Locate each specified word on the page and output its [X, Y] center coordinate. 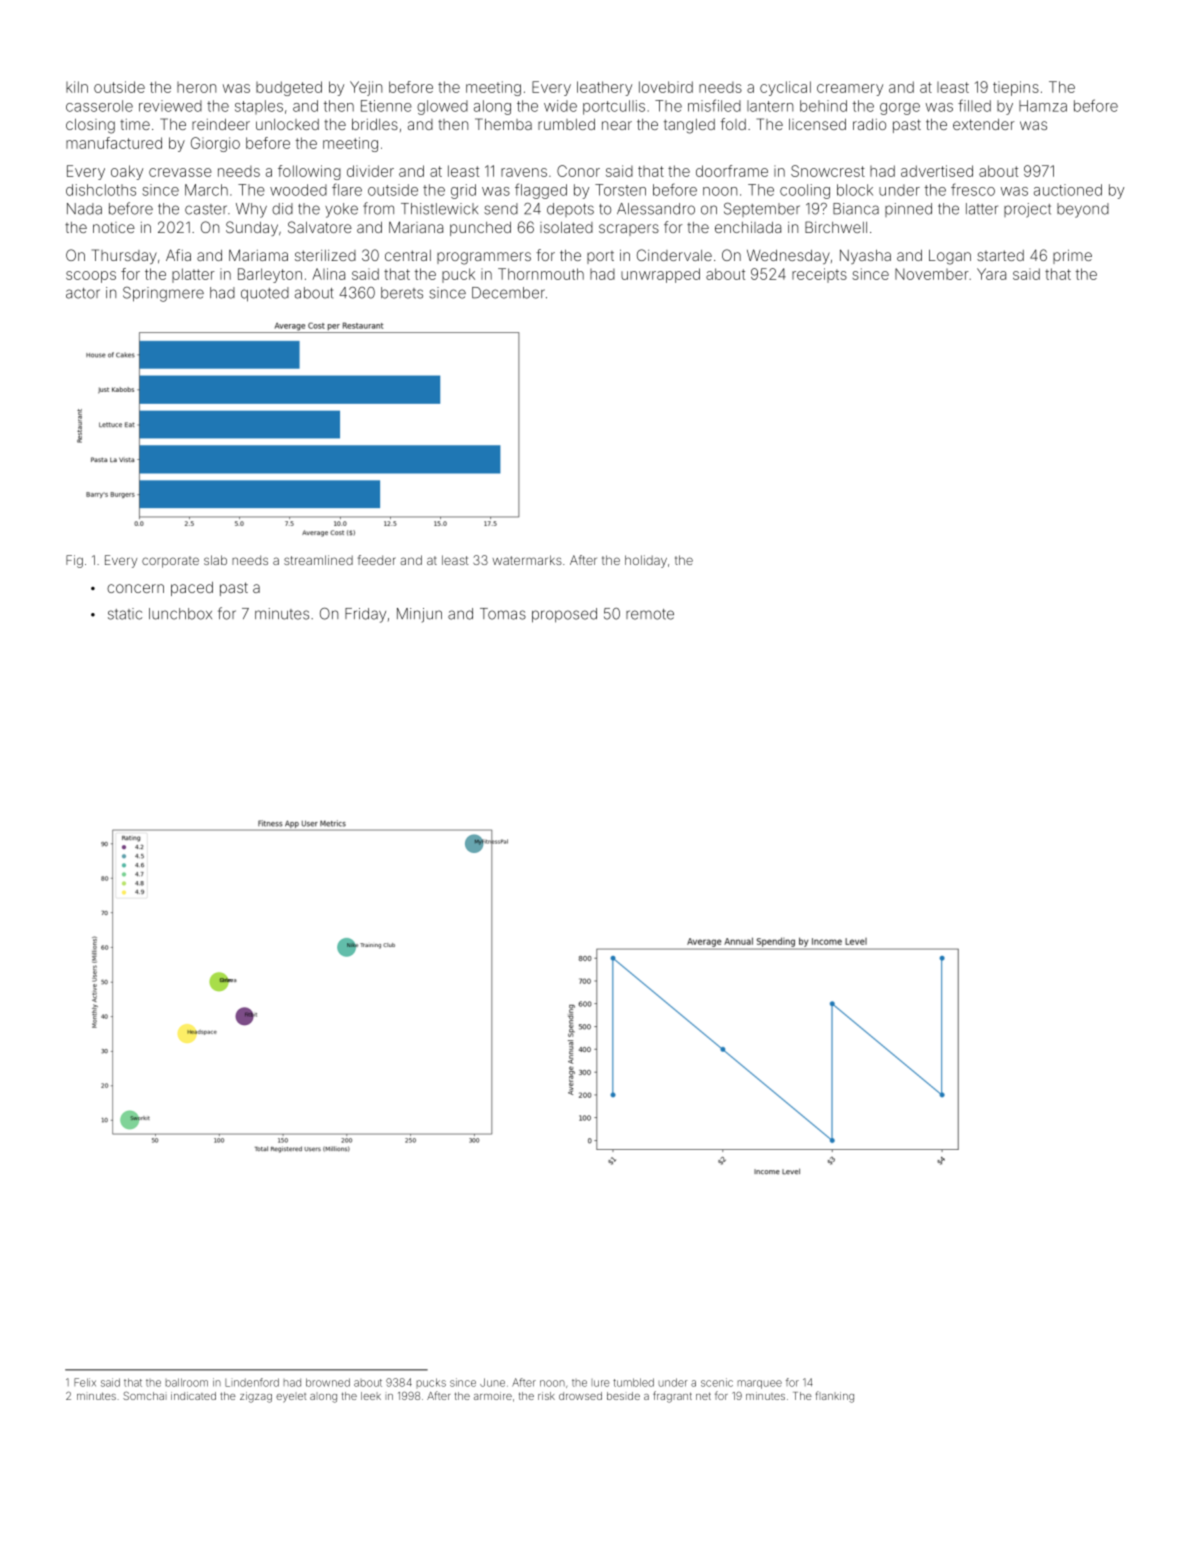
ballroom [187, 1382]
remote [650, 614]
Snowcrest [828, 171]
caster [206, 209]
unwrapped [660, 275]
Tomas [503, 614]
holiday [646, 561]
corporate [170, 562]
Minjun [419, 615]
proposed [564, 615]
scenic [717, 1382]
